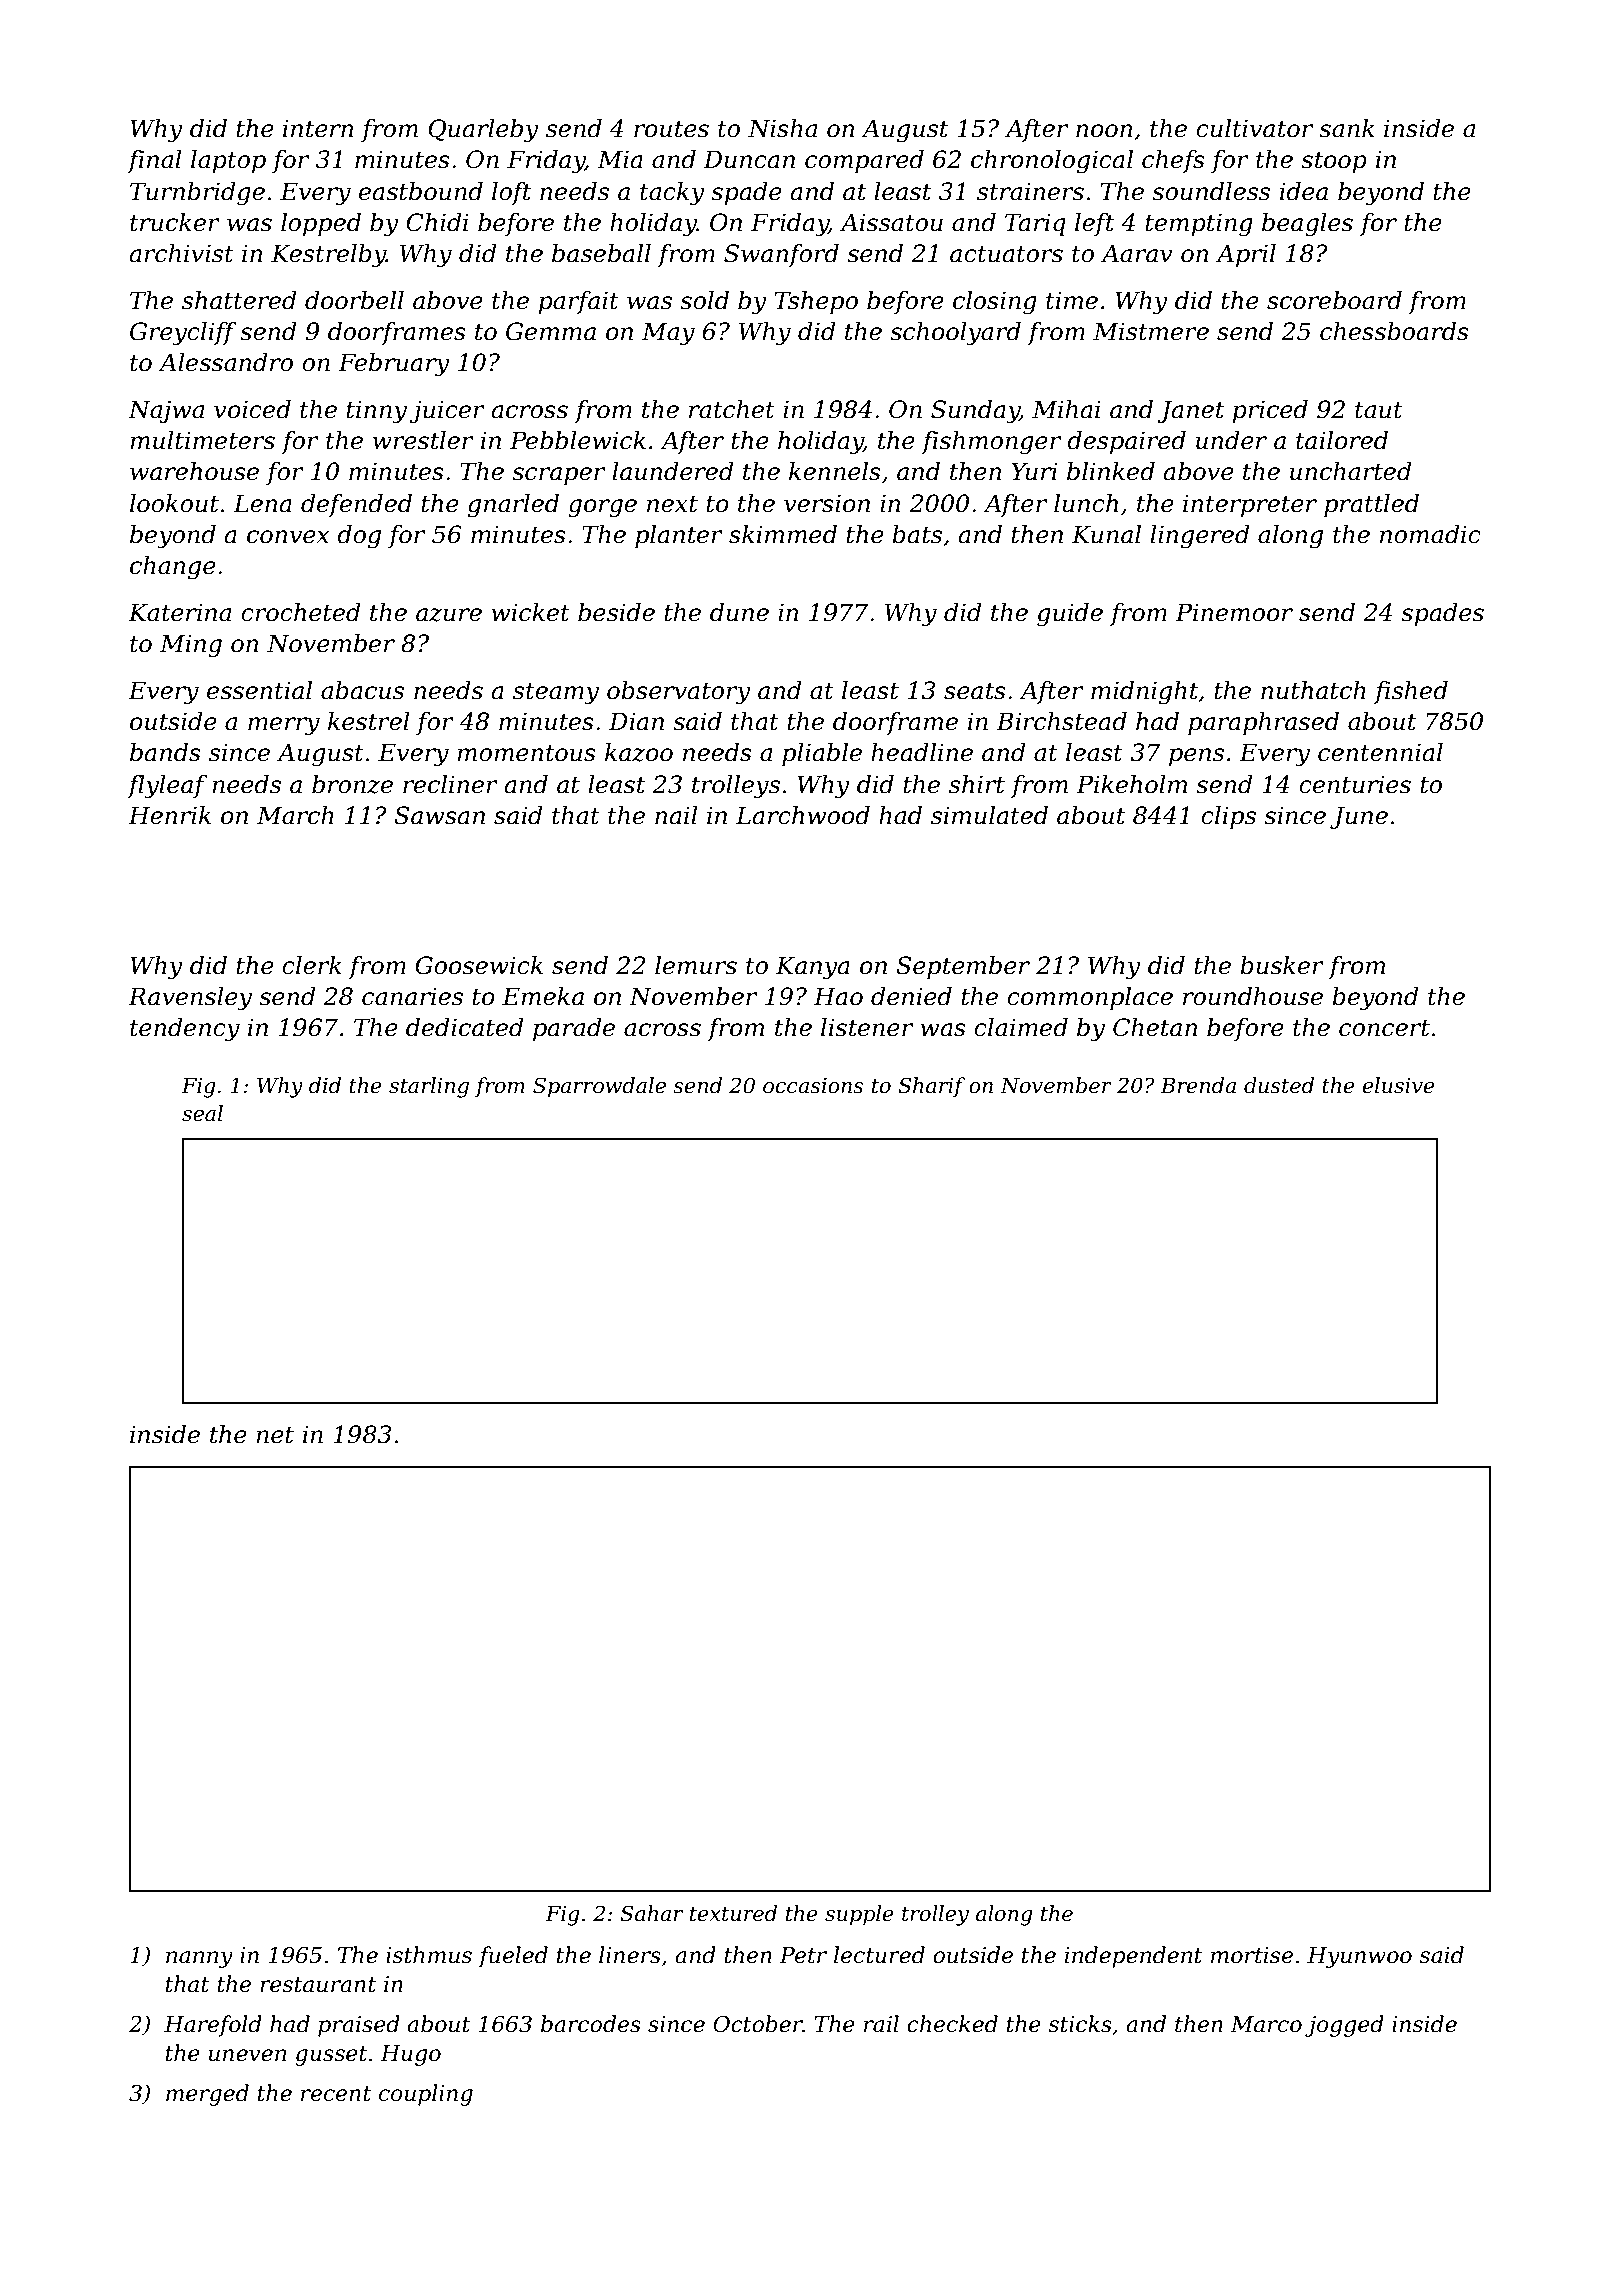 This screenshot has width=1620, height=2292. I want to click on headline, so click(922, 752).
